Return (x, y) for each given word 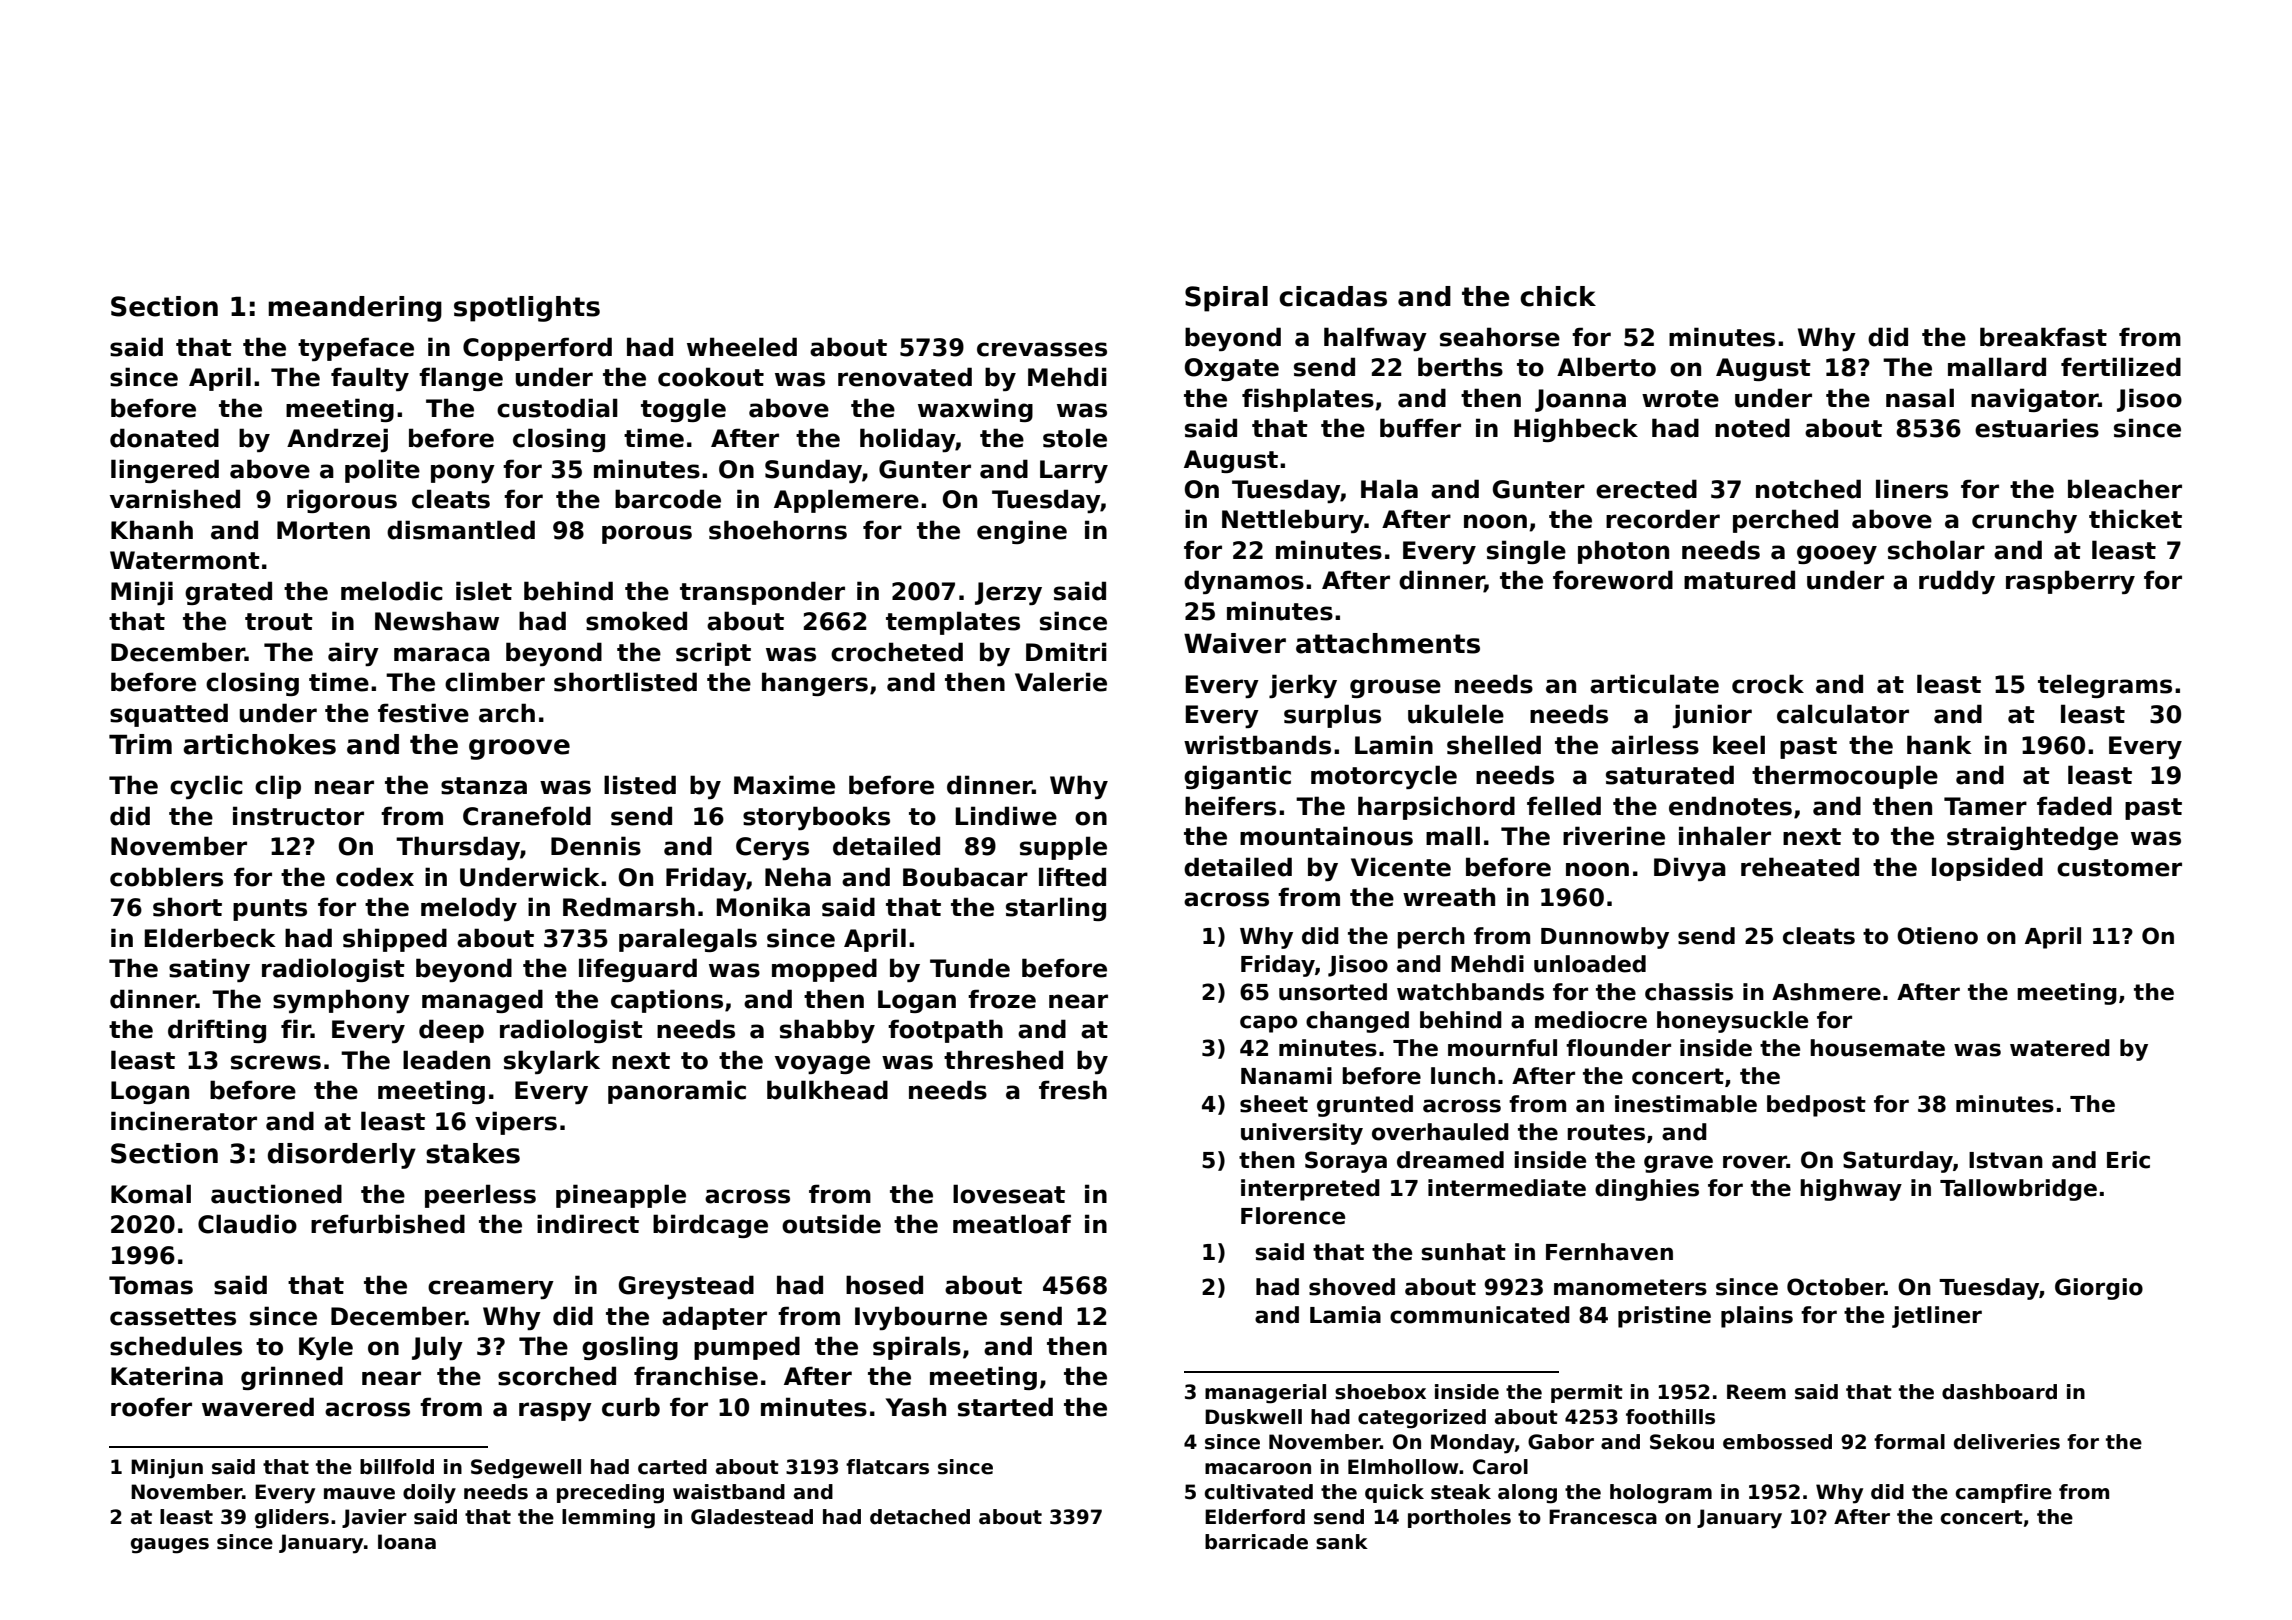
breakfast (2043, 337)
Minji (142, 593)
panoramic (677, 1092)
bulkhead (827, 1090)
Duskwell (1253, 1417)
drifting (217, 1031)
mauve (359, 1494)
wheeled (742, 347)
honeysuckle (1732, 1022)
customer (2119, 868)
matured (1739, 580)
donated (164, 438)
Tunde (970, 968)
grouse (1395, 688)
